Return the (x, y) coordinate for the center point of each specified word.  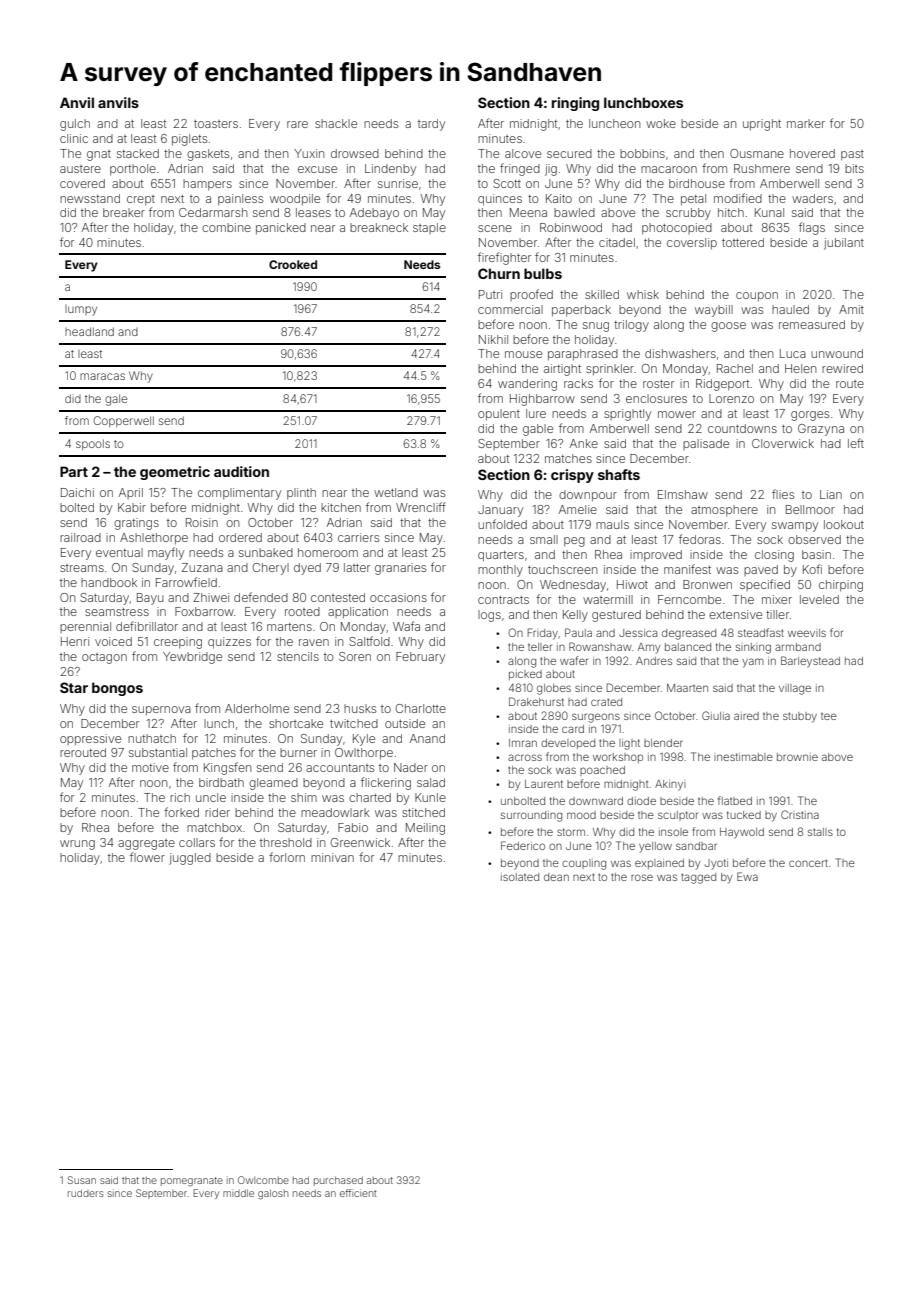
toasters (216, 124)
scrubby (688, 214)
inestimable (743, 757)
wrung (77, 845)
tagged (698, 878)
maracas (102, 376)
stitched (423, 812)
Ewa (747, 876)
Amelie (578, 509)
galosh (273, 1194)
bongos (117, 689)
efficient (358, 1193)
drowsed (355, 153)
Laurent (544, 784)
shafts (619, 474)
